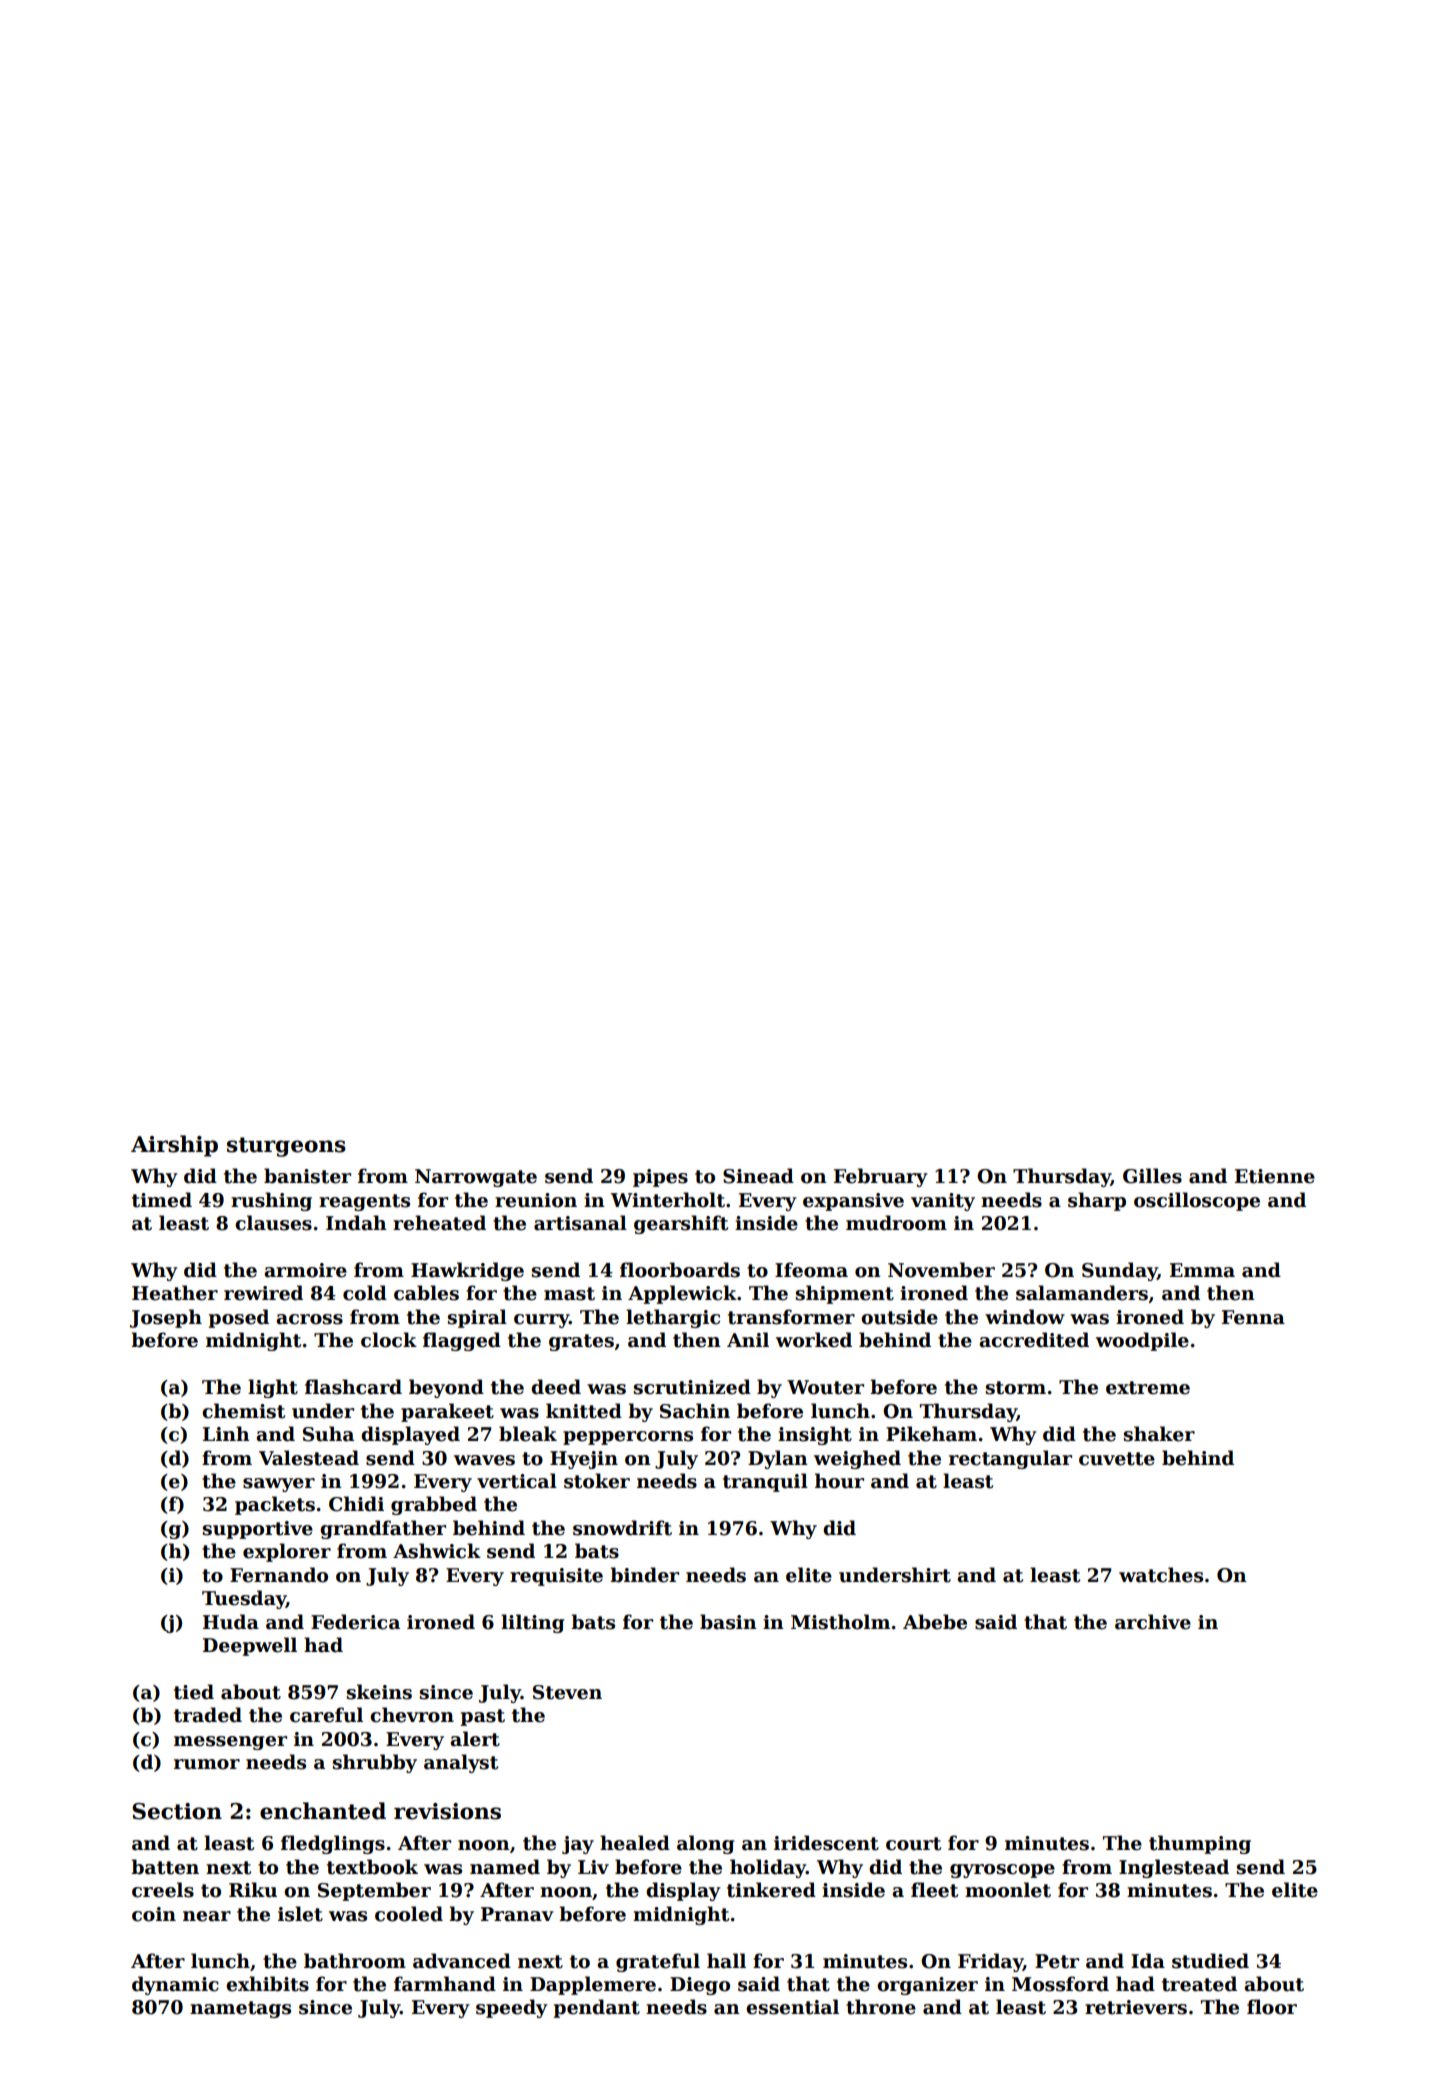 The width and height of the screenshot is (1450, 2100). What do you see at coordinates (1153, 1622) in the screenshot?
I see `archive` at bounding box center [1153, 1622].
